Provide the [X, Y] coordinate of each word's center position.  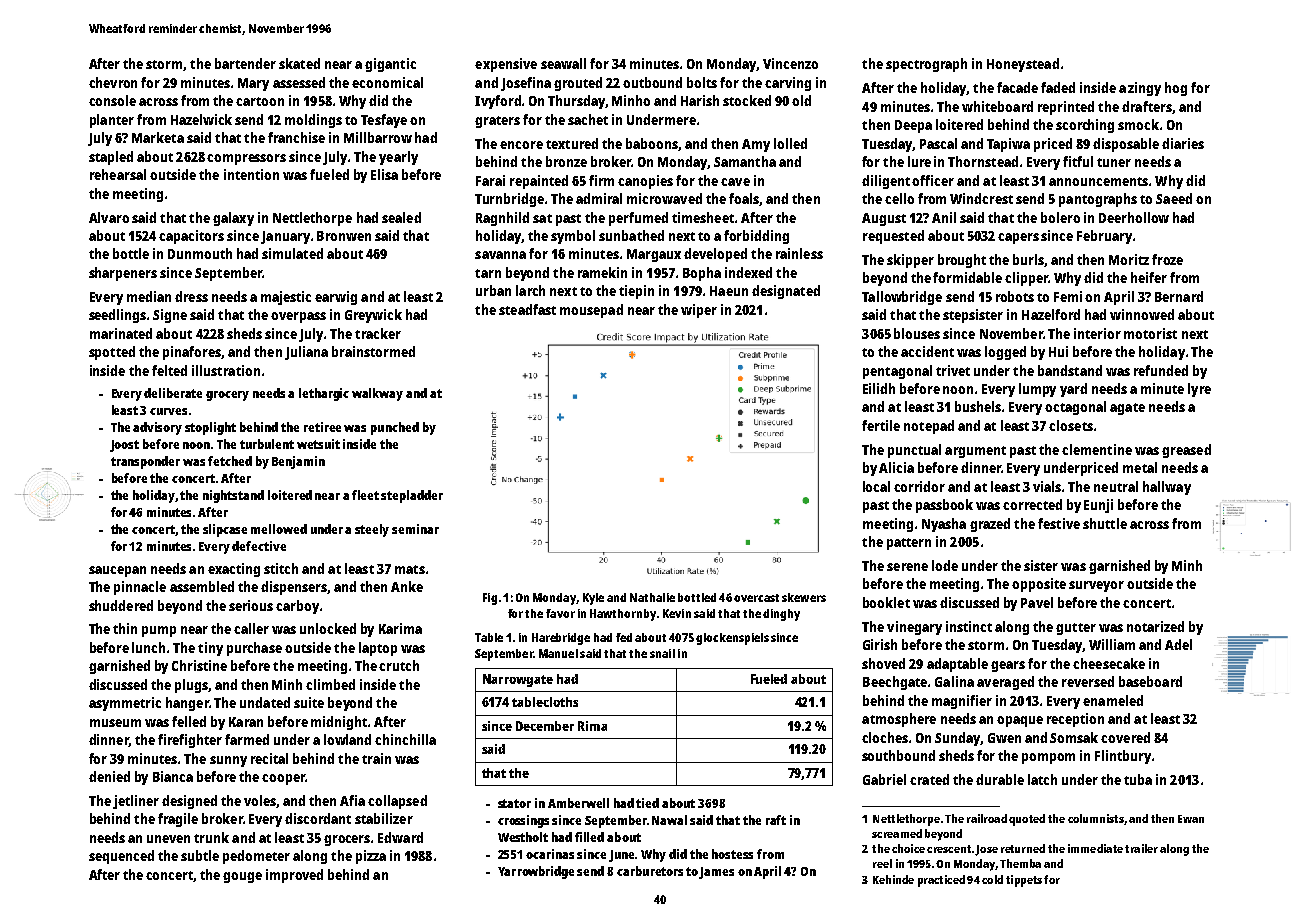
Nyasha [944, 525]
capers [1018, 238]
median [149, 296]
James [716, 873]
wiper [699, 311]
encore [521, 145]
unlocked [328, 628]
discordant [318, 818]
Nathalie [652, 597]
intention [251, 174]
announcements [1098, 181]
